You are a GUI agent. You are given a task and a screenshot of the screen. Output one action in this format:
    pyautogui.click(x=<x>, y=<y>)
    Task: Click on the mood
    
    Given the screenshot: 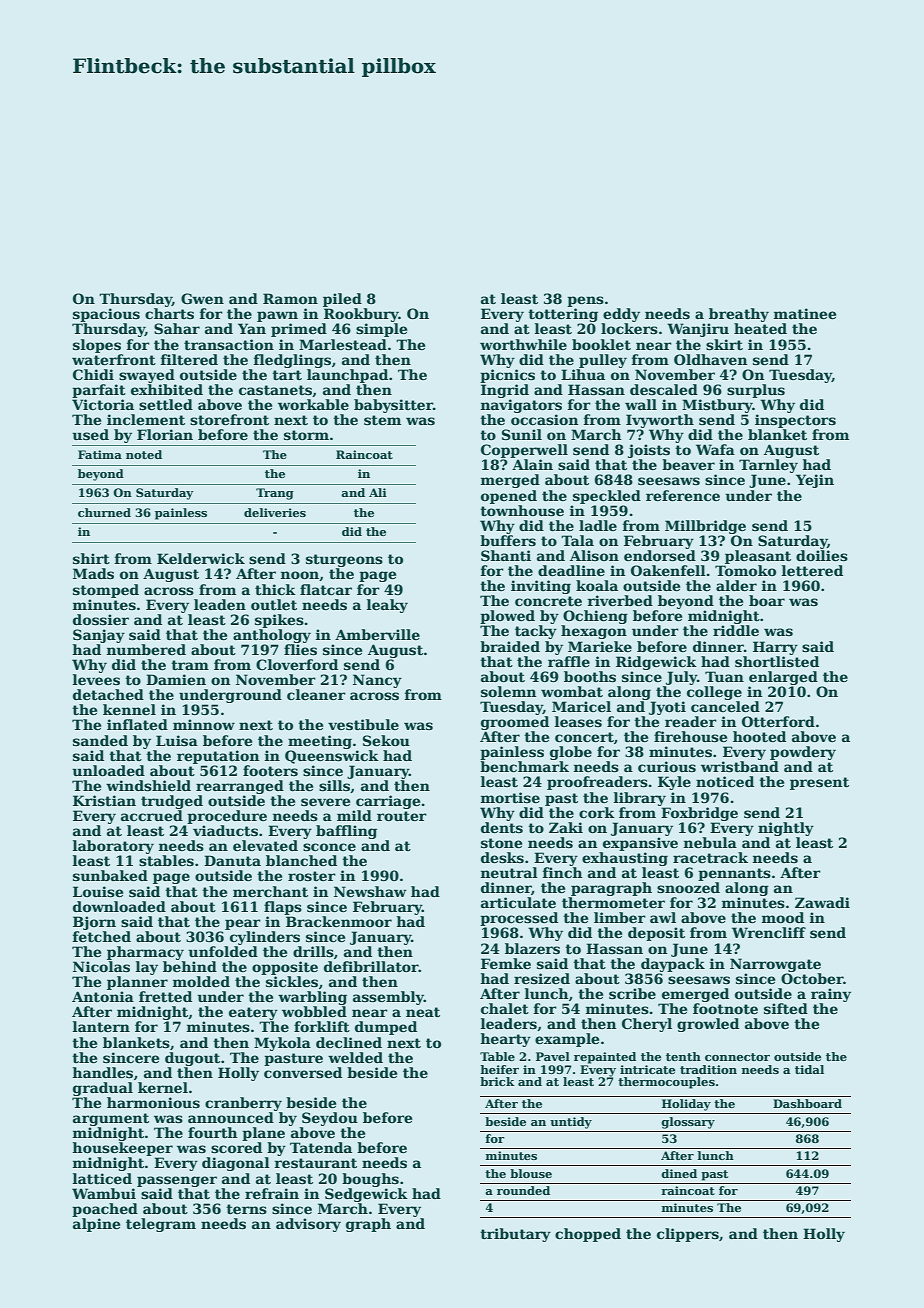 What is the action you would take?
    pyautogui.click(x=783, y=917)
